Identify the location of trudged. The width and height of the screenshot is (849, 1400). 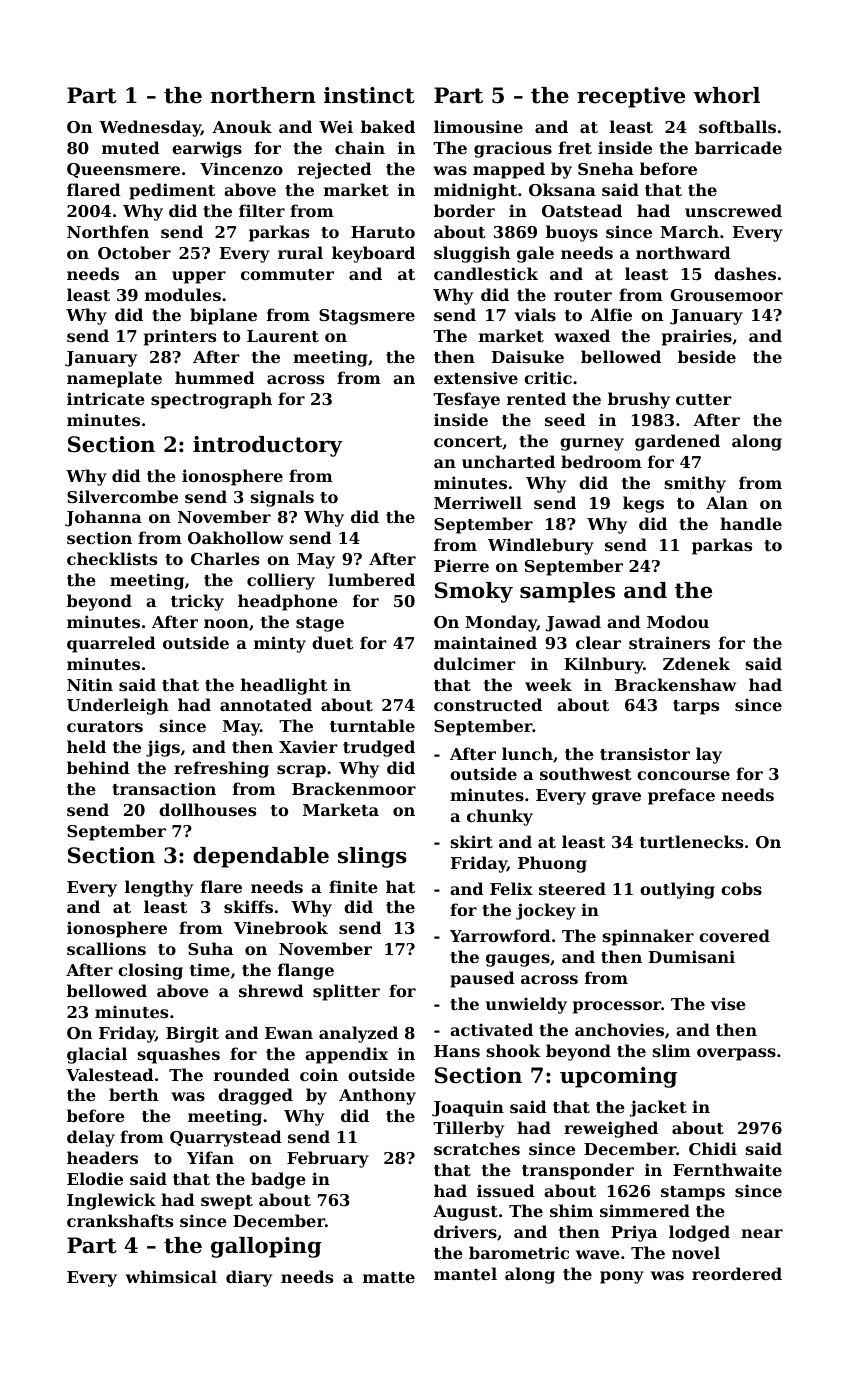
(379, 748).
